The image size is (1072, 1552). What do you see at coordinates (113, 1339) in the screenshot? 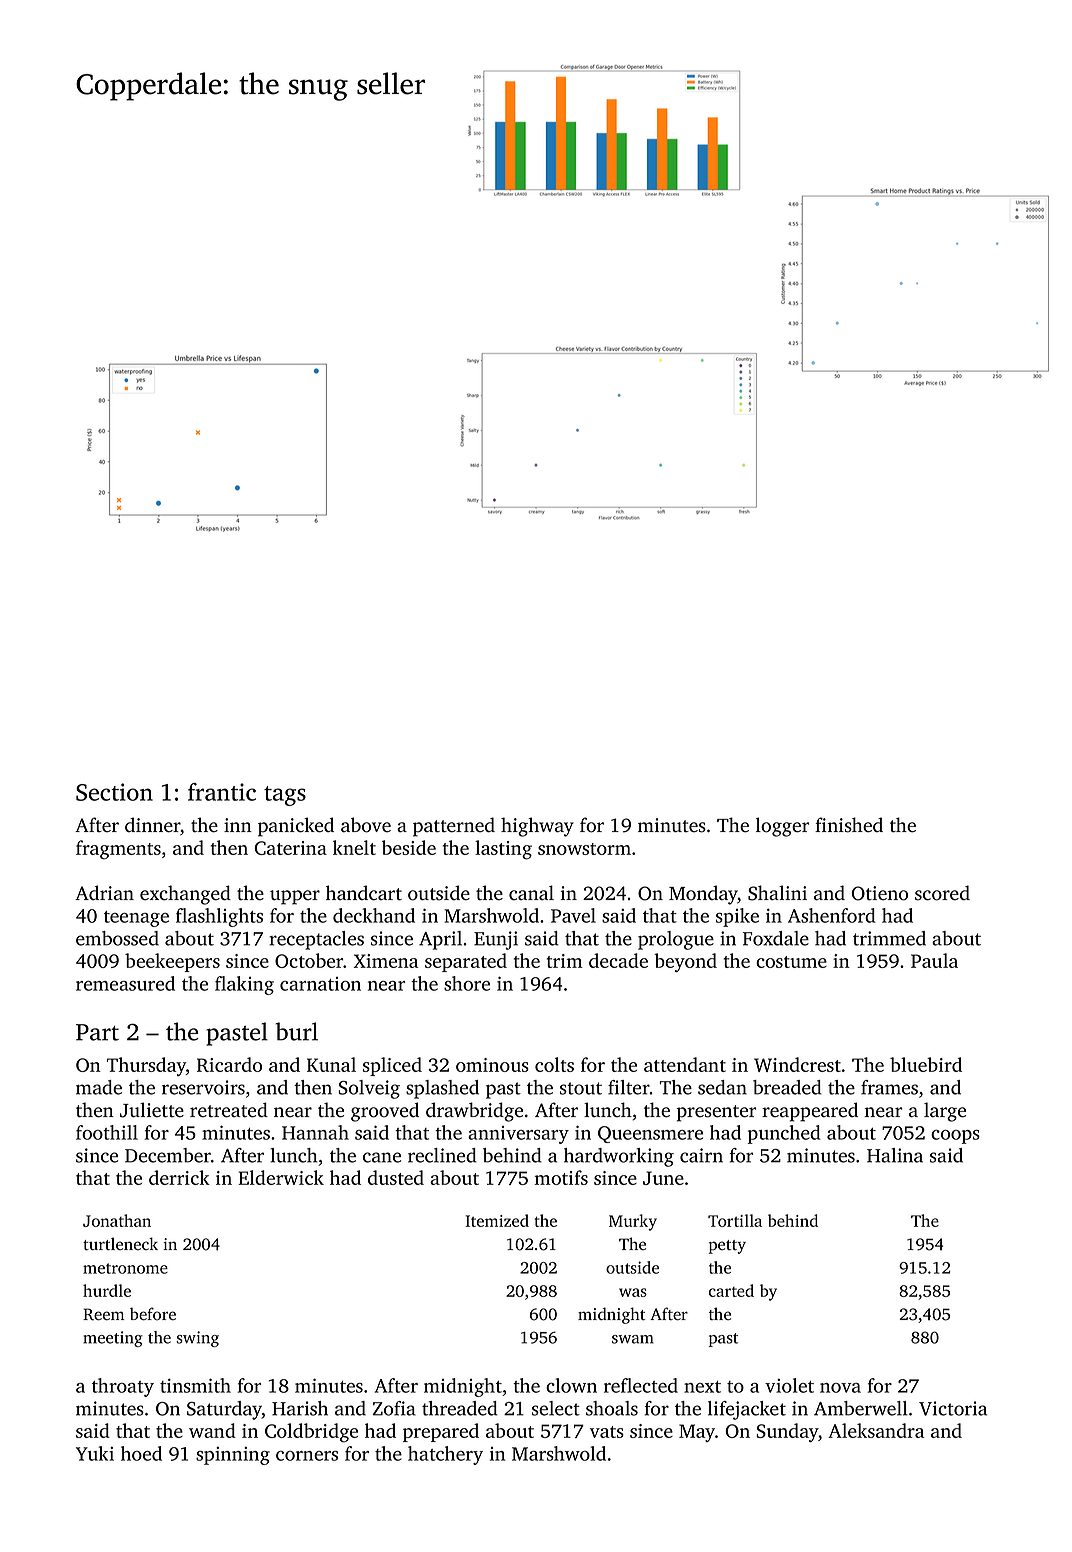
I see `meeting` at bounding box center [113, 1339].
